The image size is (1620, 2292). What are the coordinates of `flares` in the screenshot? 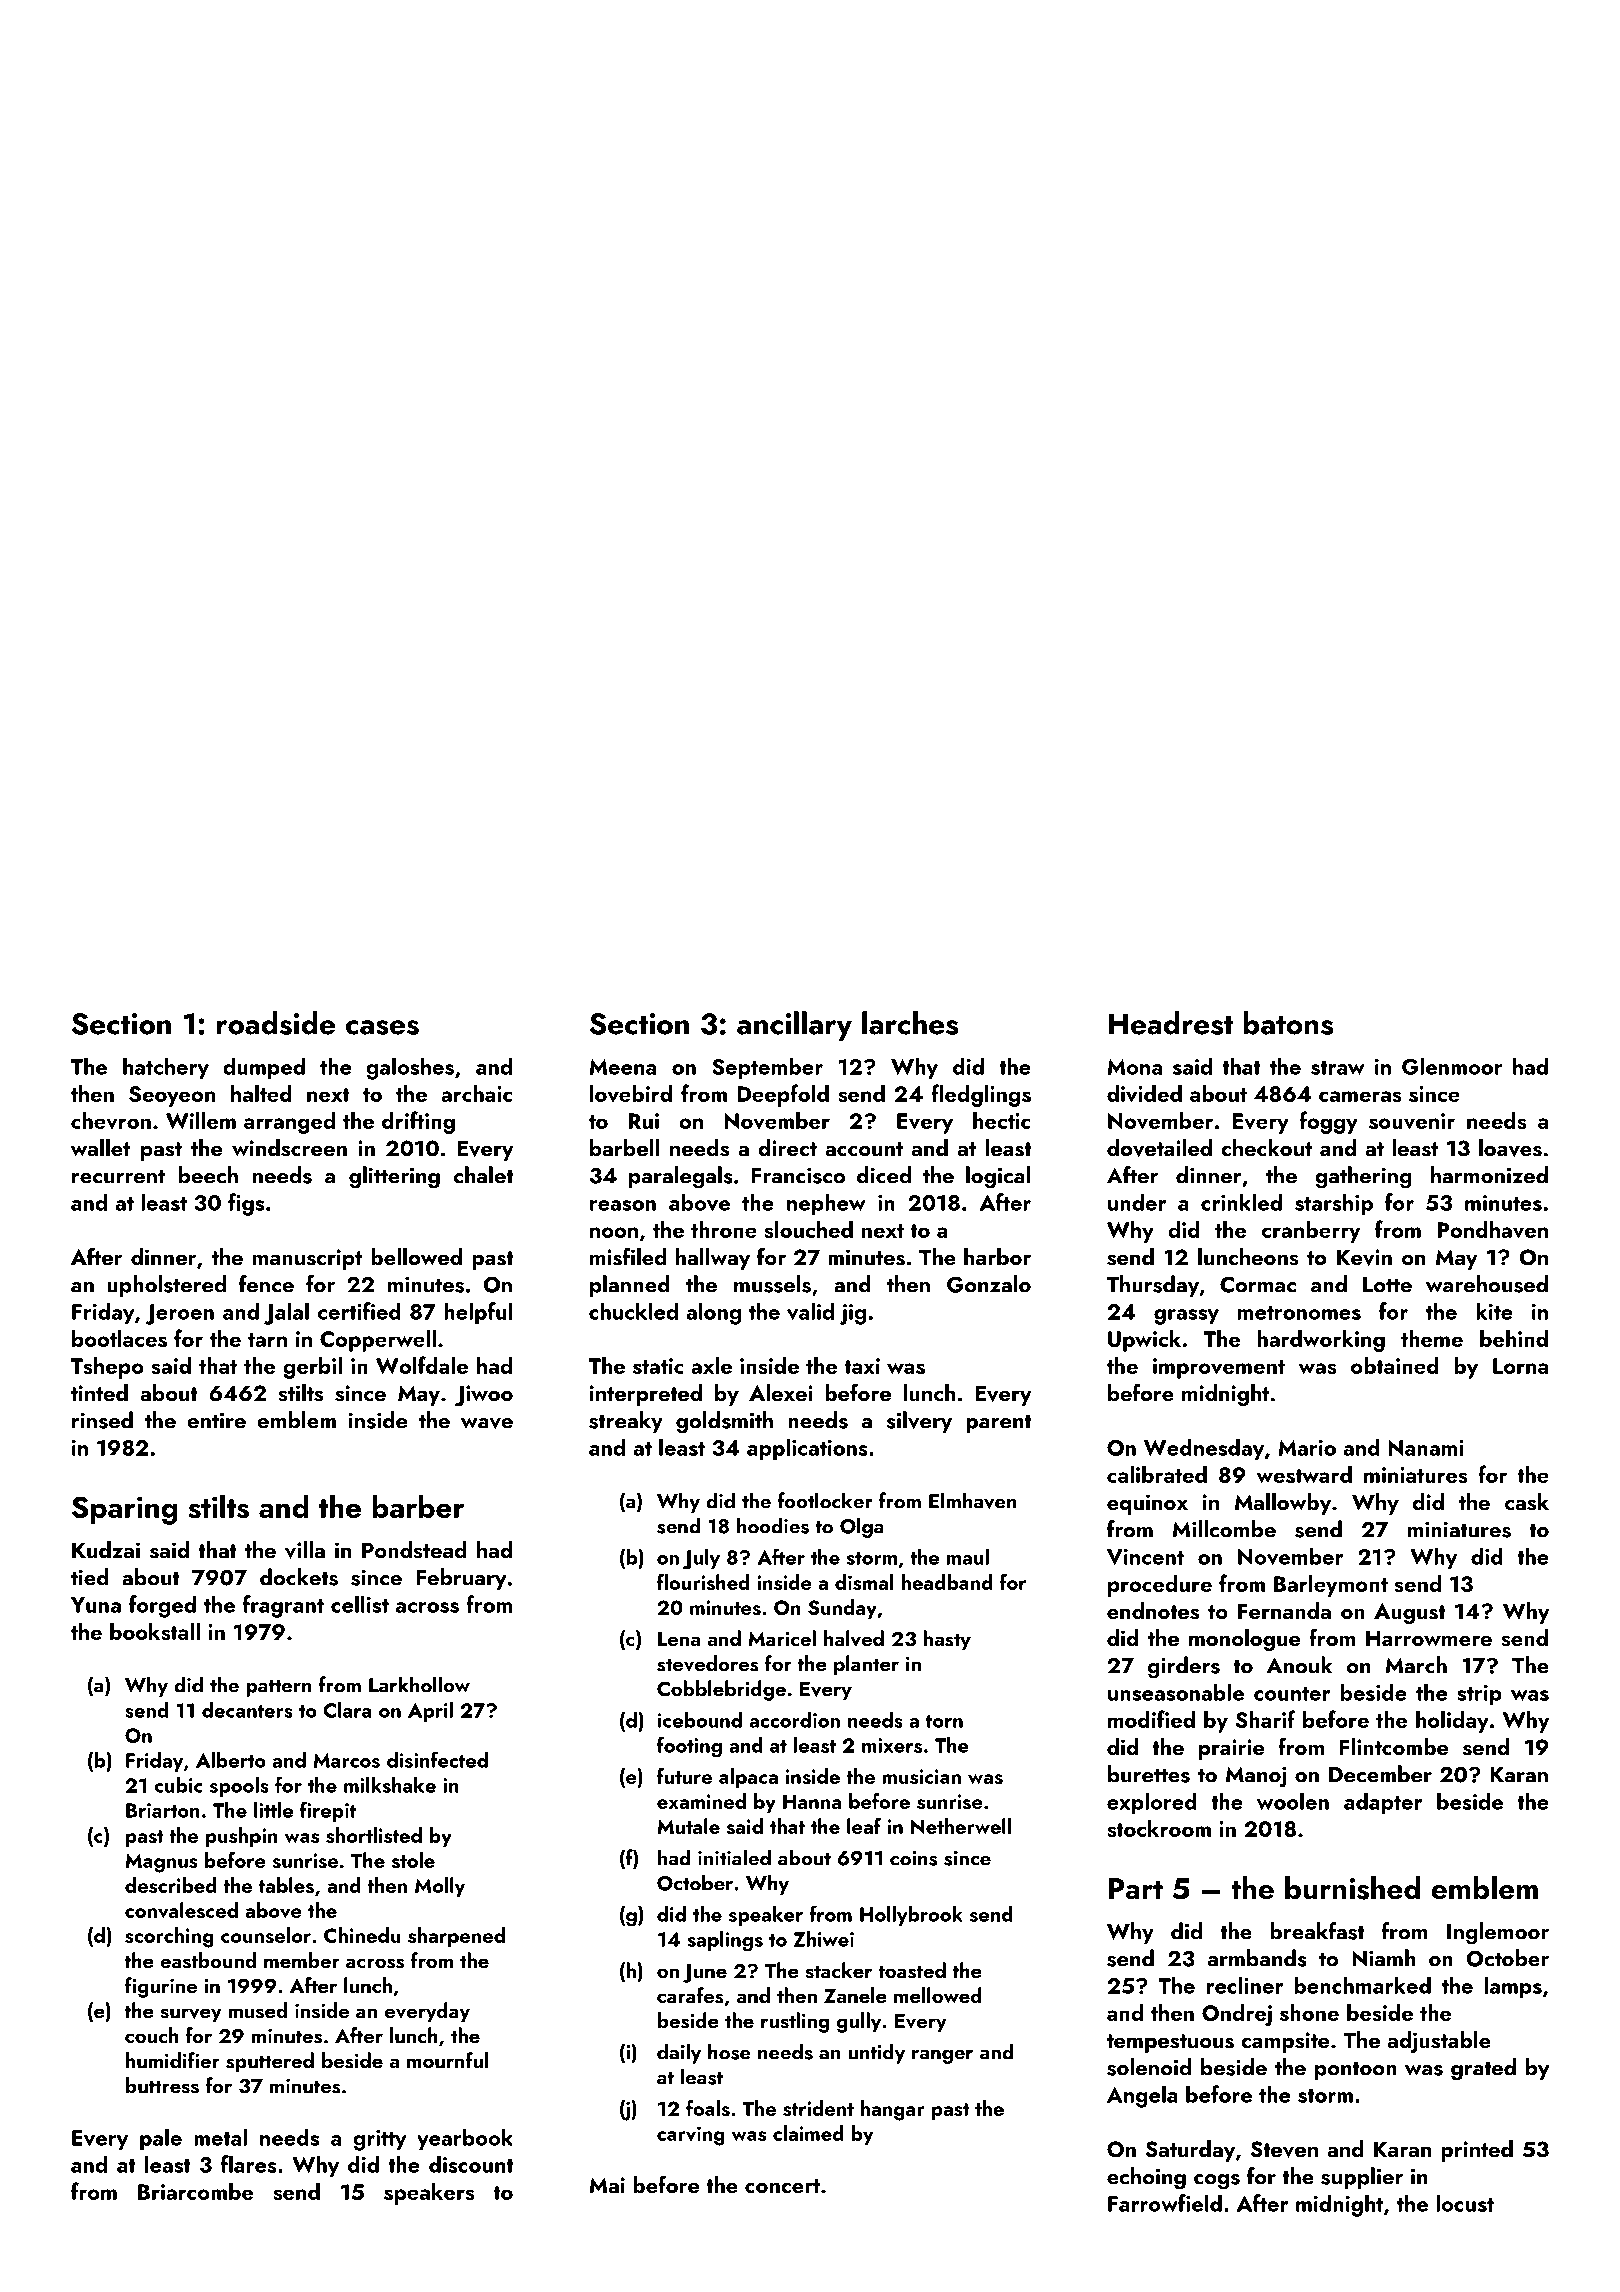 It's located at (249, 2164).
